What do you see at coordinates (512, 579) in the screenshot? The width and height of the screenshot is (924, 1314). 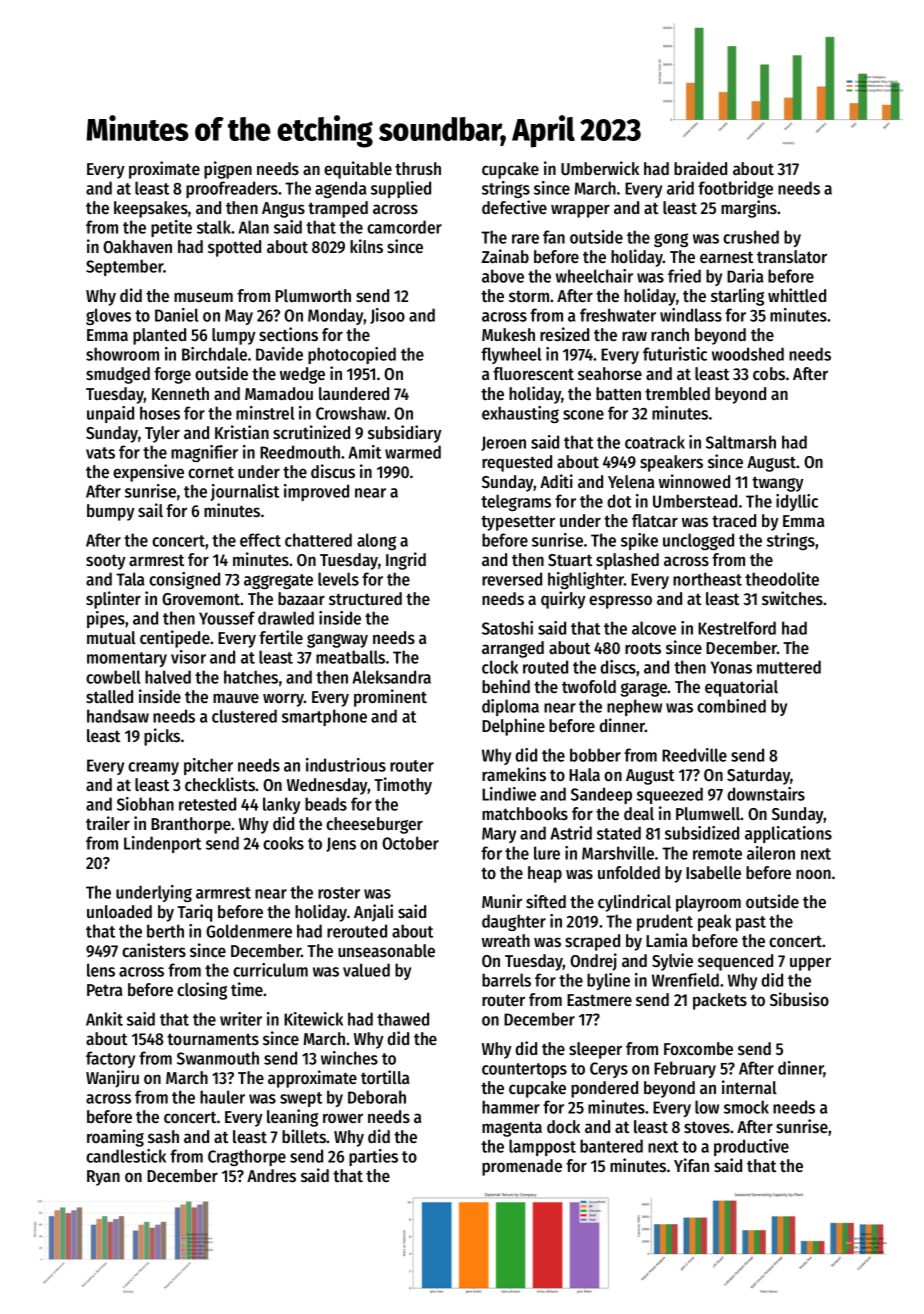 I see `reversed` at bounding box center [512, 579].
